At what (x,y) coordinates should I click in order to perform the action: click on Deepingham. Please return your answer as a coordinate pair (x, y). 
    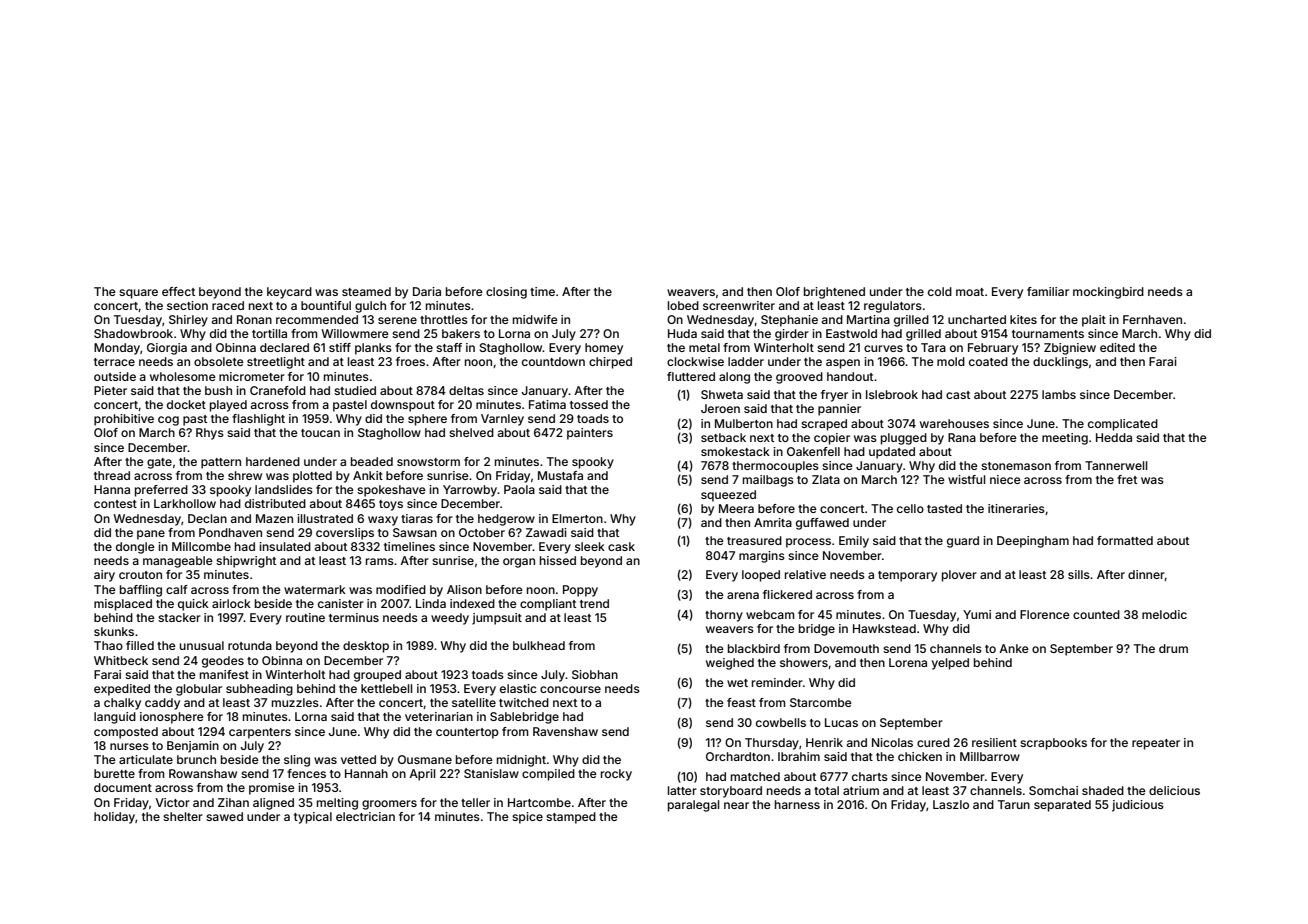
    Looking at the image, I should click on (1033, 542).
